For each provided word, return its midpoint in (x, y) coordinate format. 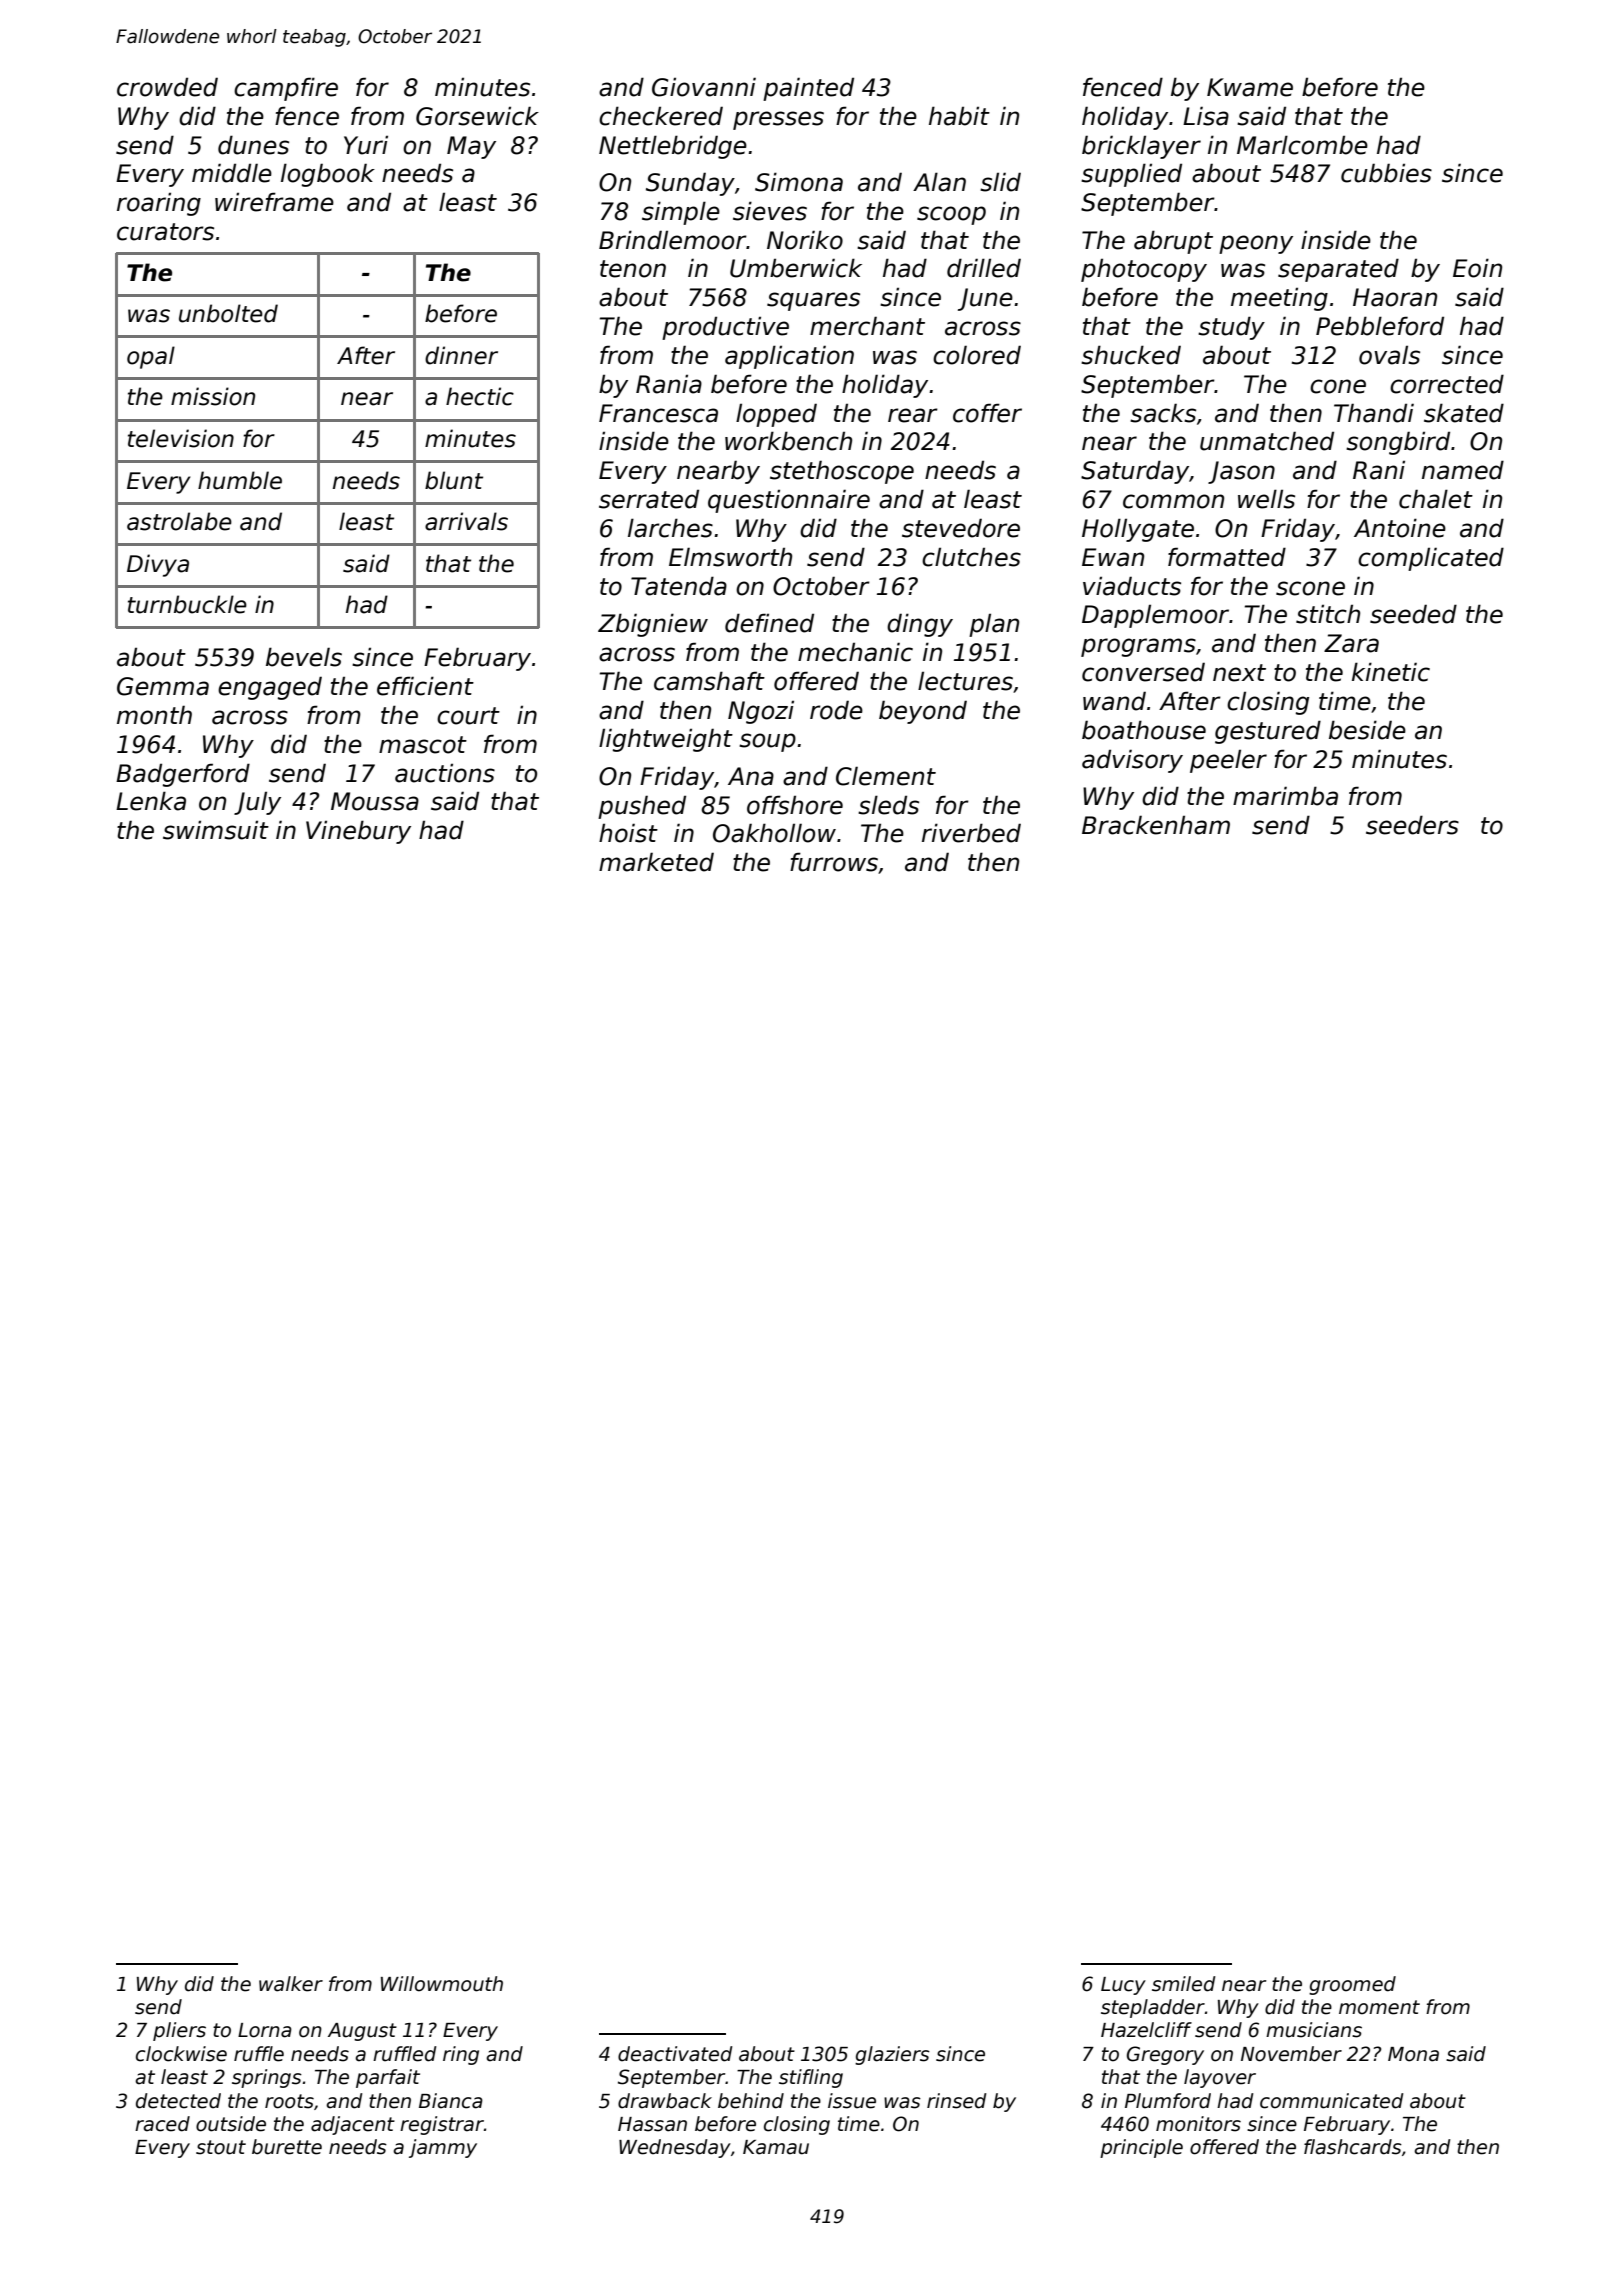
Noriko (805, 240)
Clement (886, 776)
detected (178, 2101)
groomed (1352, 1985)
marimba (1285, 796)
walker (291, 1984)
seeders (1412, 825)
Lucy (1123, 1986)
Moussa (375, 801)
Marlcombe (1302, 145)
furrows (834, 862)
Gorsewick (477, 116)
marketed (656, 862)
